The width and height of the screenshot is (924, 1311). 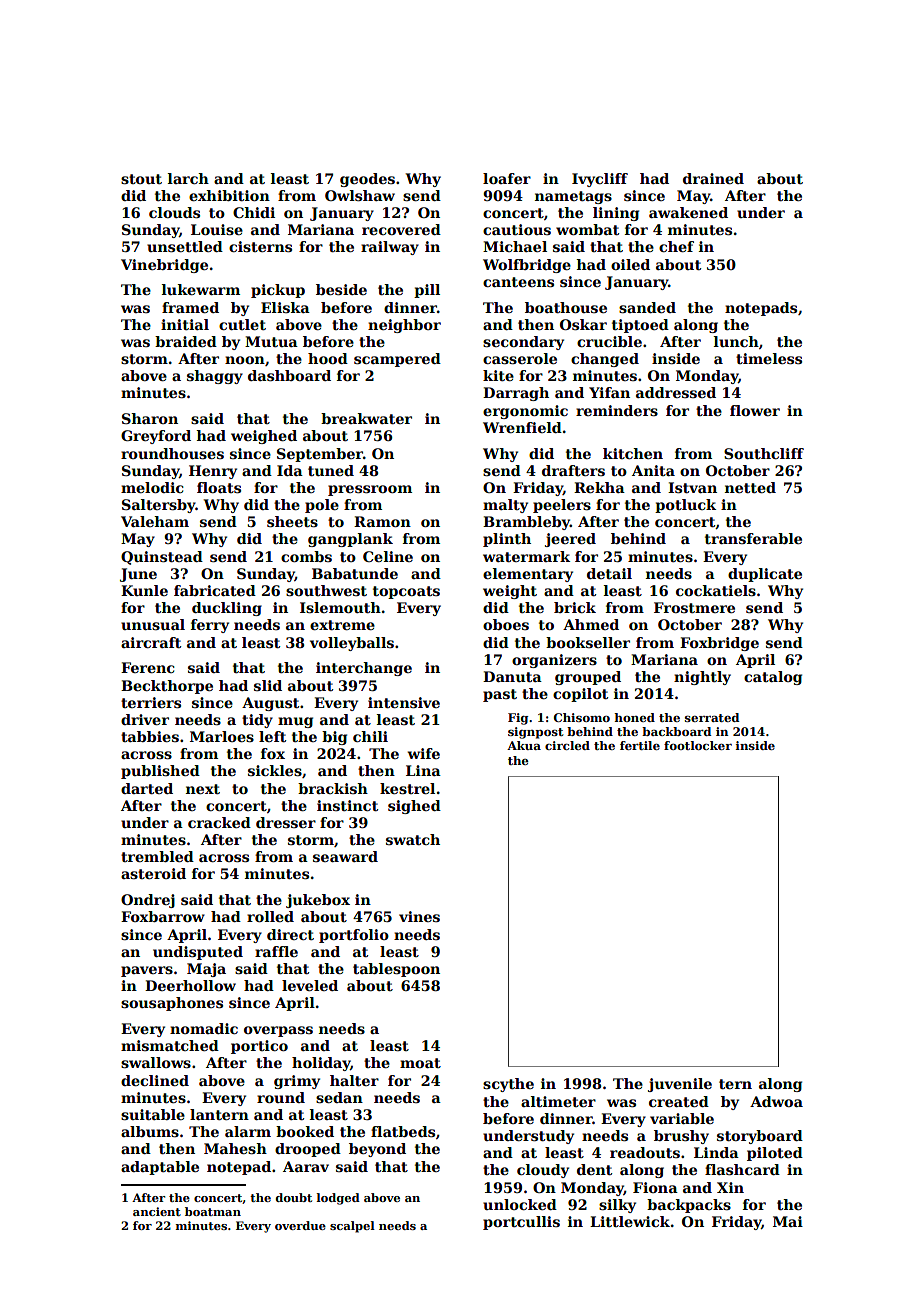 What do you see at coordinates (164, 266) in the screenshot?
I see `Vinebridge` at bounding box center [164, 266].
